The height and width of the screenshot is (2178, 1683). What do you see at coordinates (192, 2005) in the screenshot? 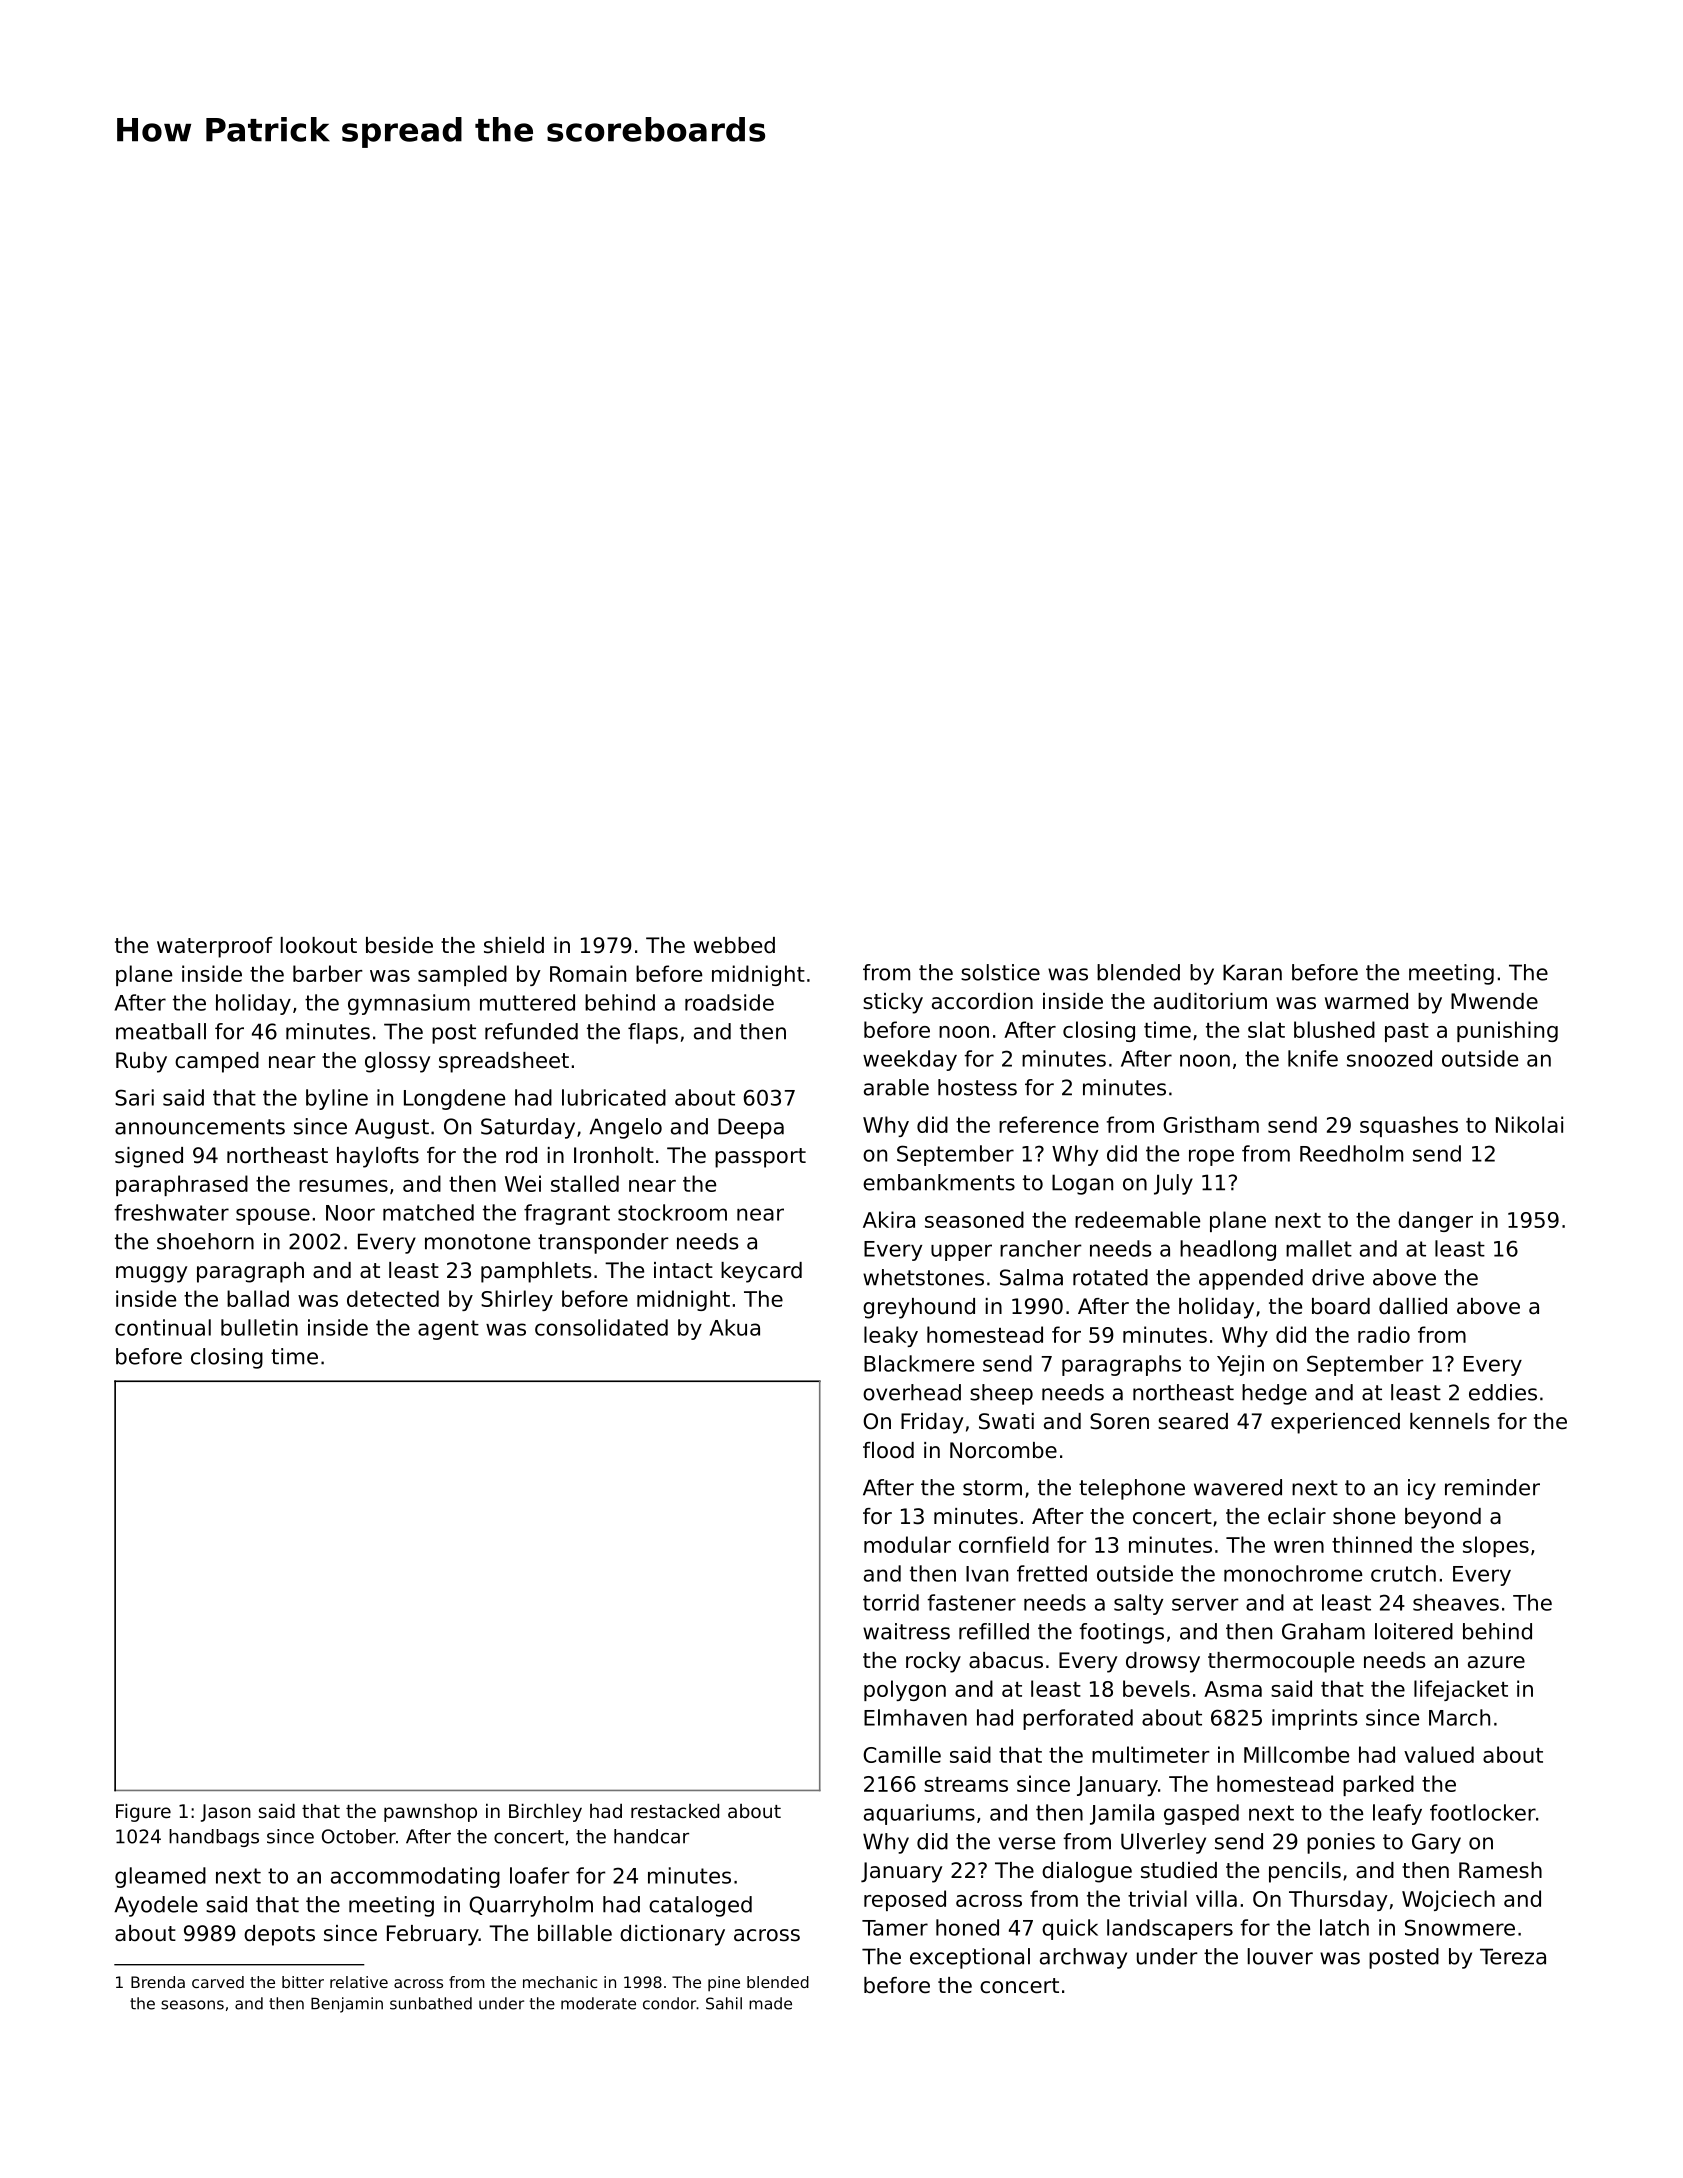
I see `seasons` at bounding box center [192, 2005].
